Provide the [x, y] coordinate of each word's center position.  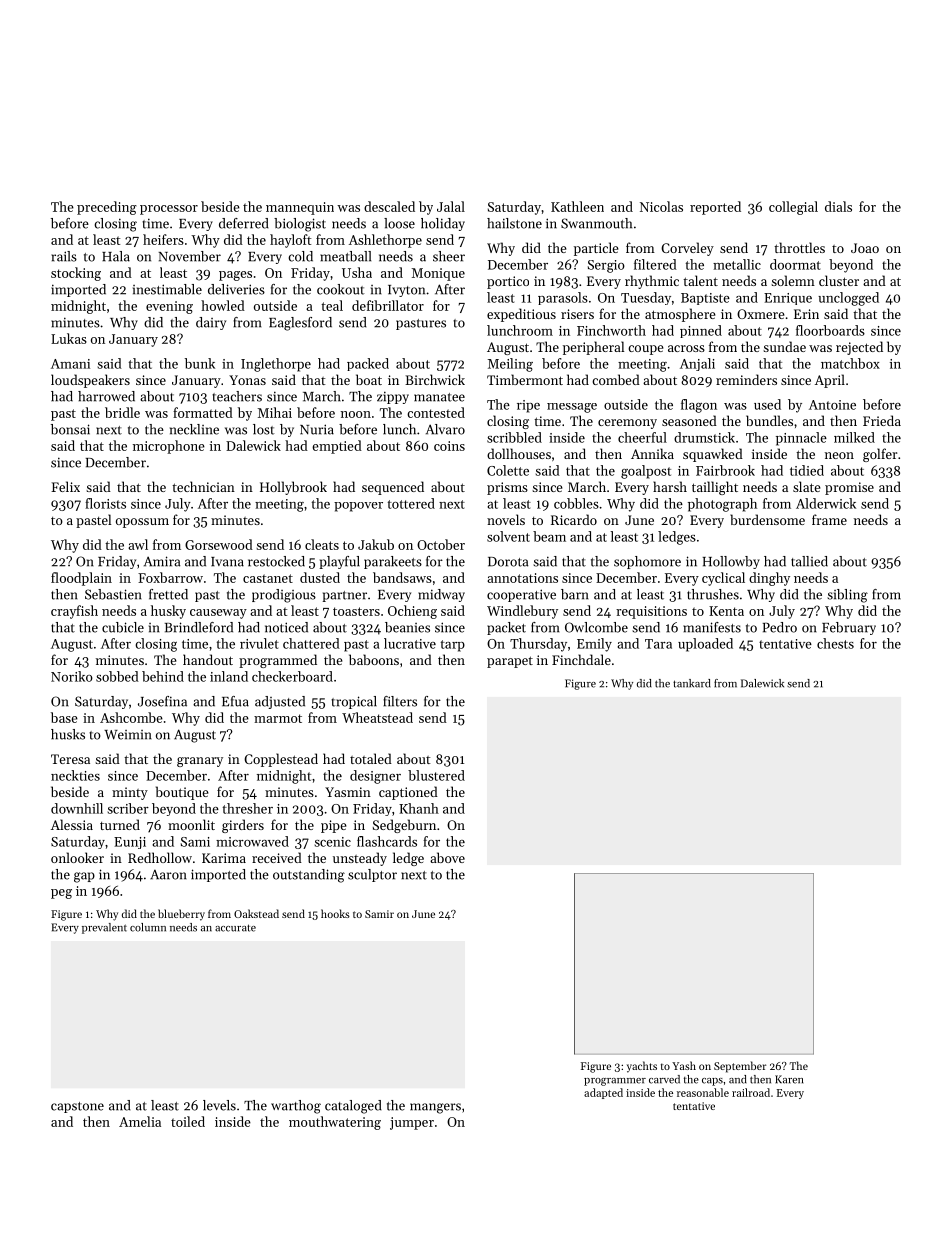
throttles [799, 247]
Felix [65, 486]
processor [169, 210]
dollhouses [519, 453]
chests [835, 643]
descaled [389, 206]
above [447, 857]
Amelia [140, 1121]
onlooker [77, 857]
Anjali [697, 364]
